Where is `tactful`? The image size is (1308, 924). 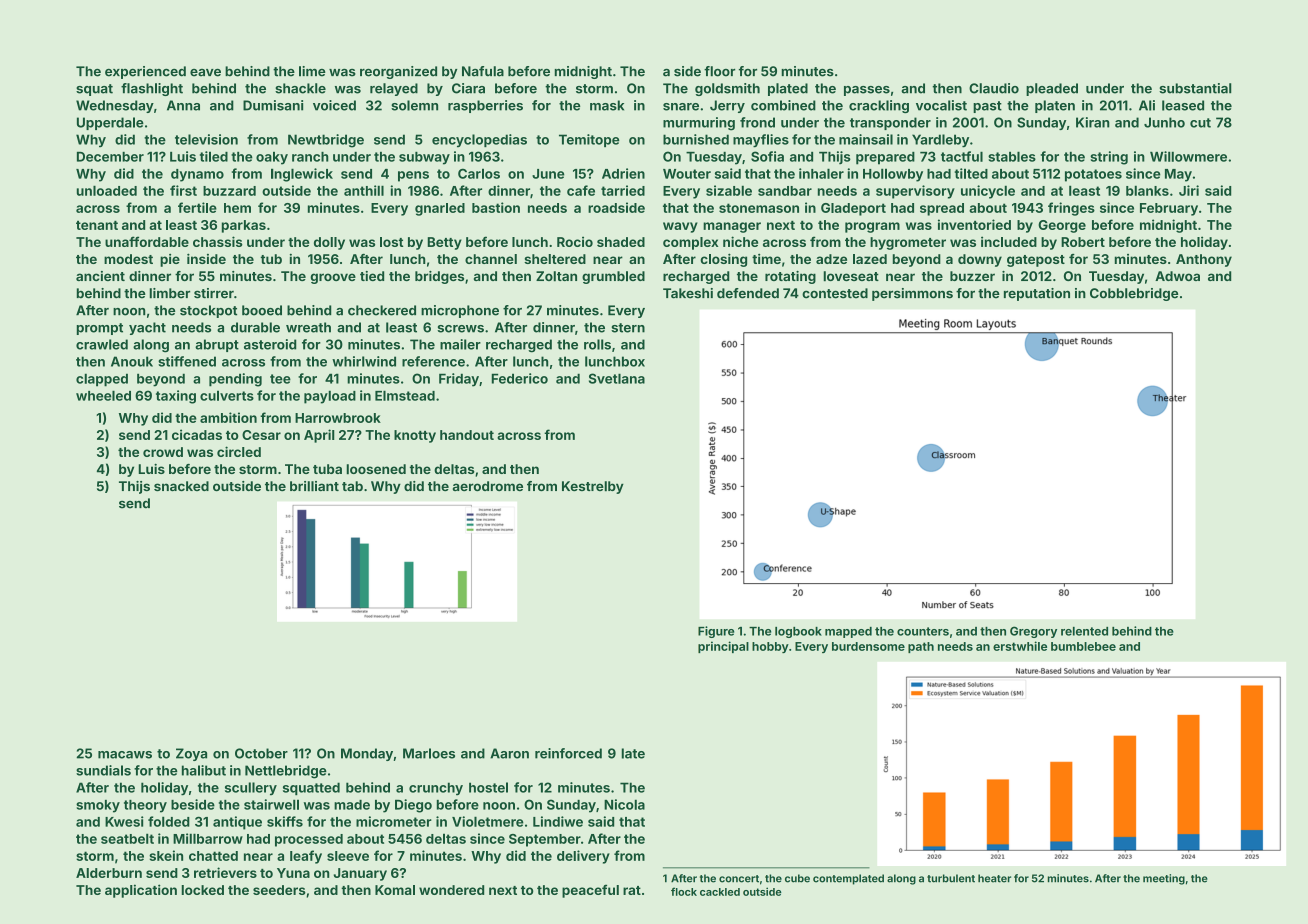 tactful is located at coordinates (962, 156).
